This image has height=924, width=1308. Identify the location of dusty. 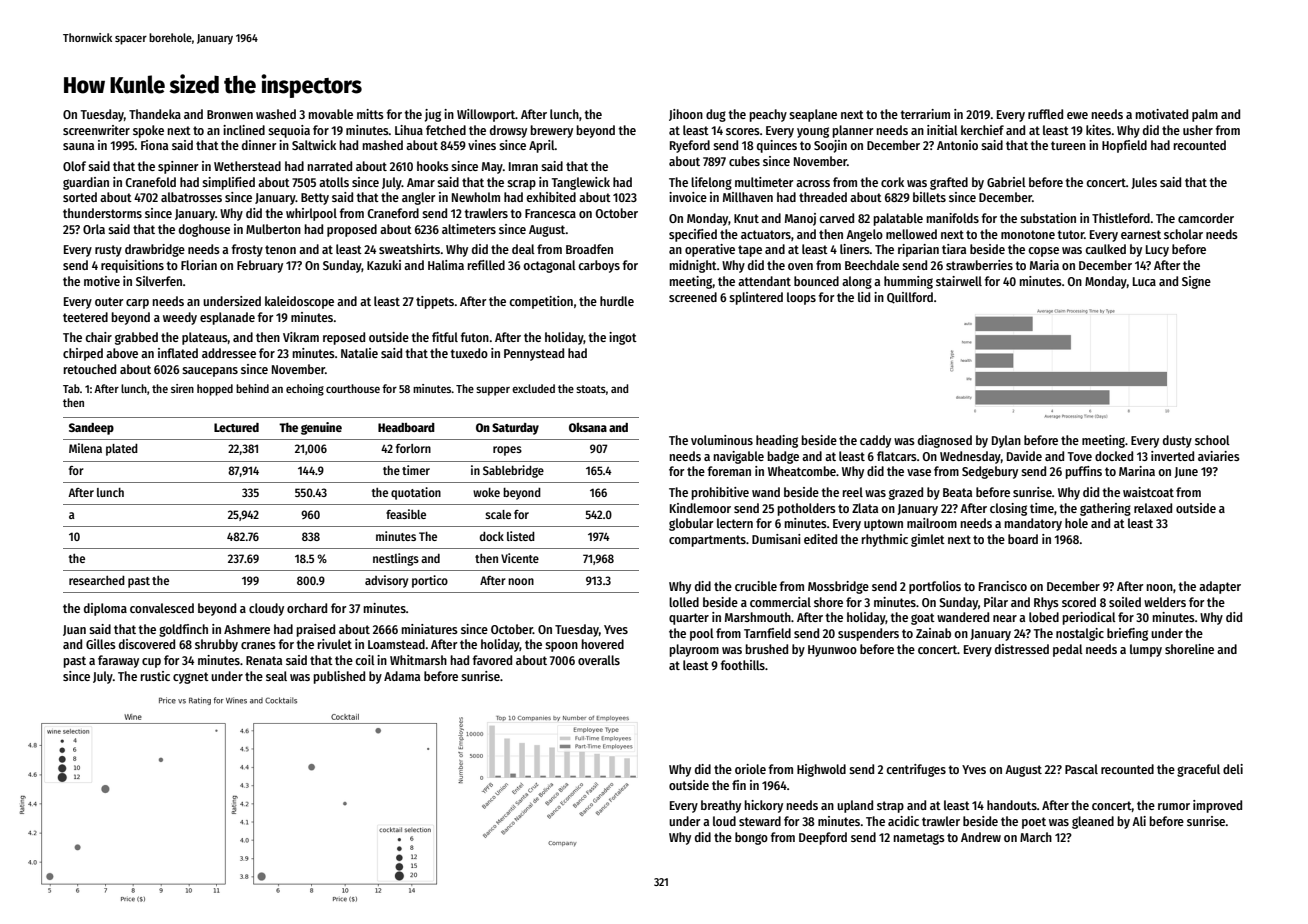
(1177, 441).
